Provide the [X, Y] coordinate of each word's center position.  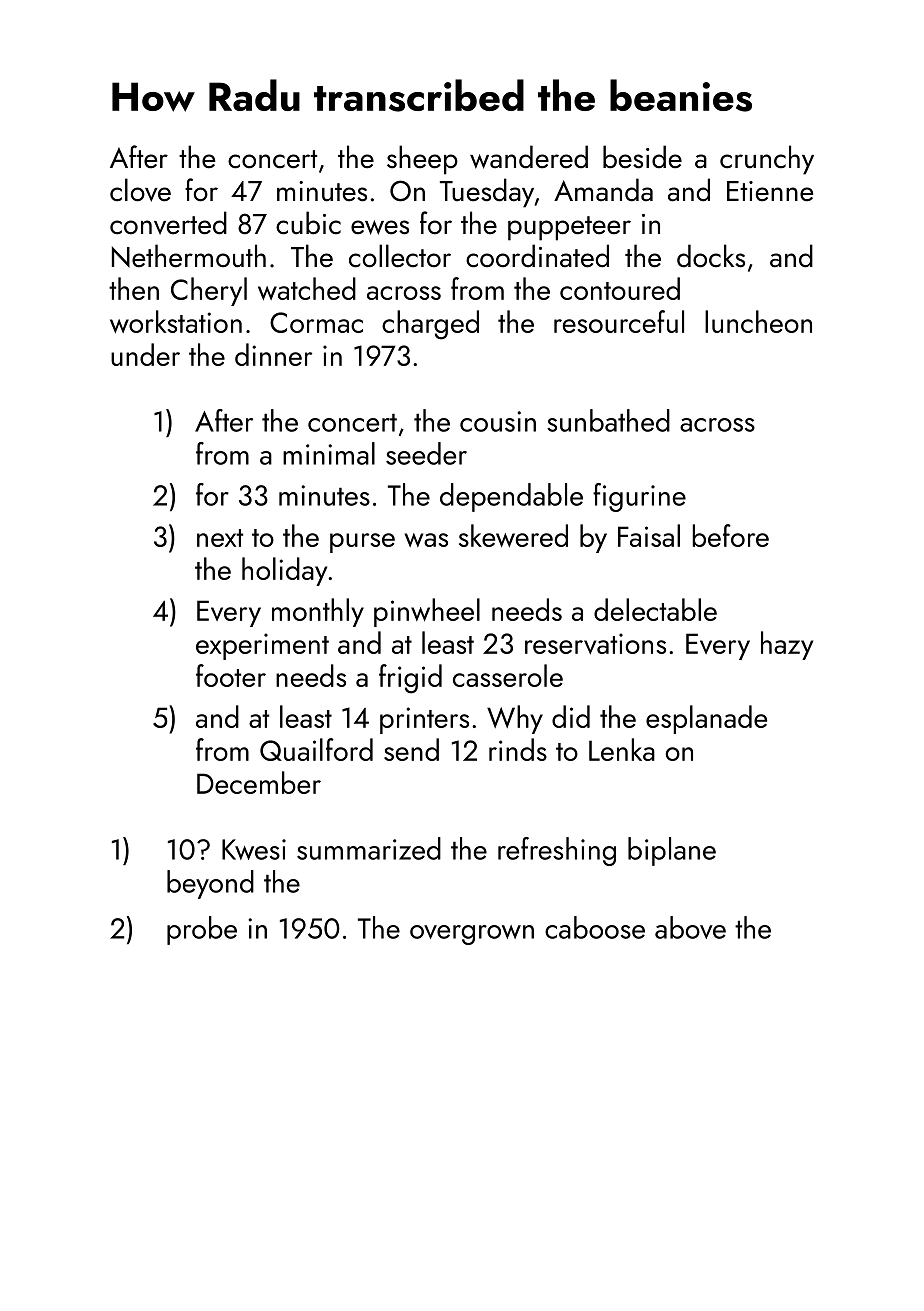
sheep [422, 160]
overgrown [472, 935]
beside [642, 157]
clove [140, 190]
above [690, 927]
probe [202, 930]
